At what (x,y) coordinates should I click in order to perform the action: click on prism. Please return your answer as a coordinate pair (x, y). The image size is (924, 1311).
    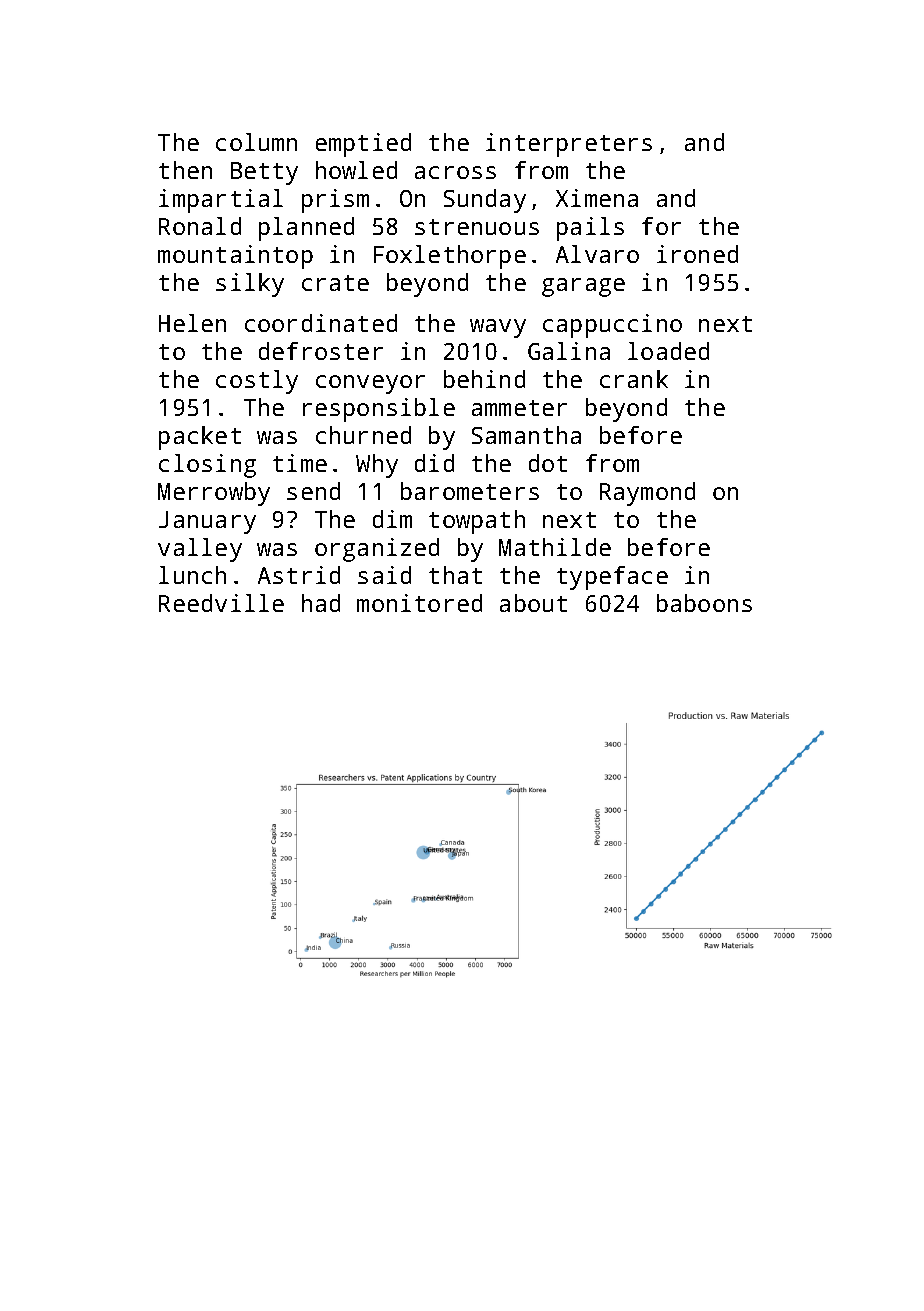
    Looking at the image, I should click on (335, 201).
